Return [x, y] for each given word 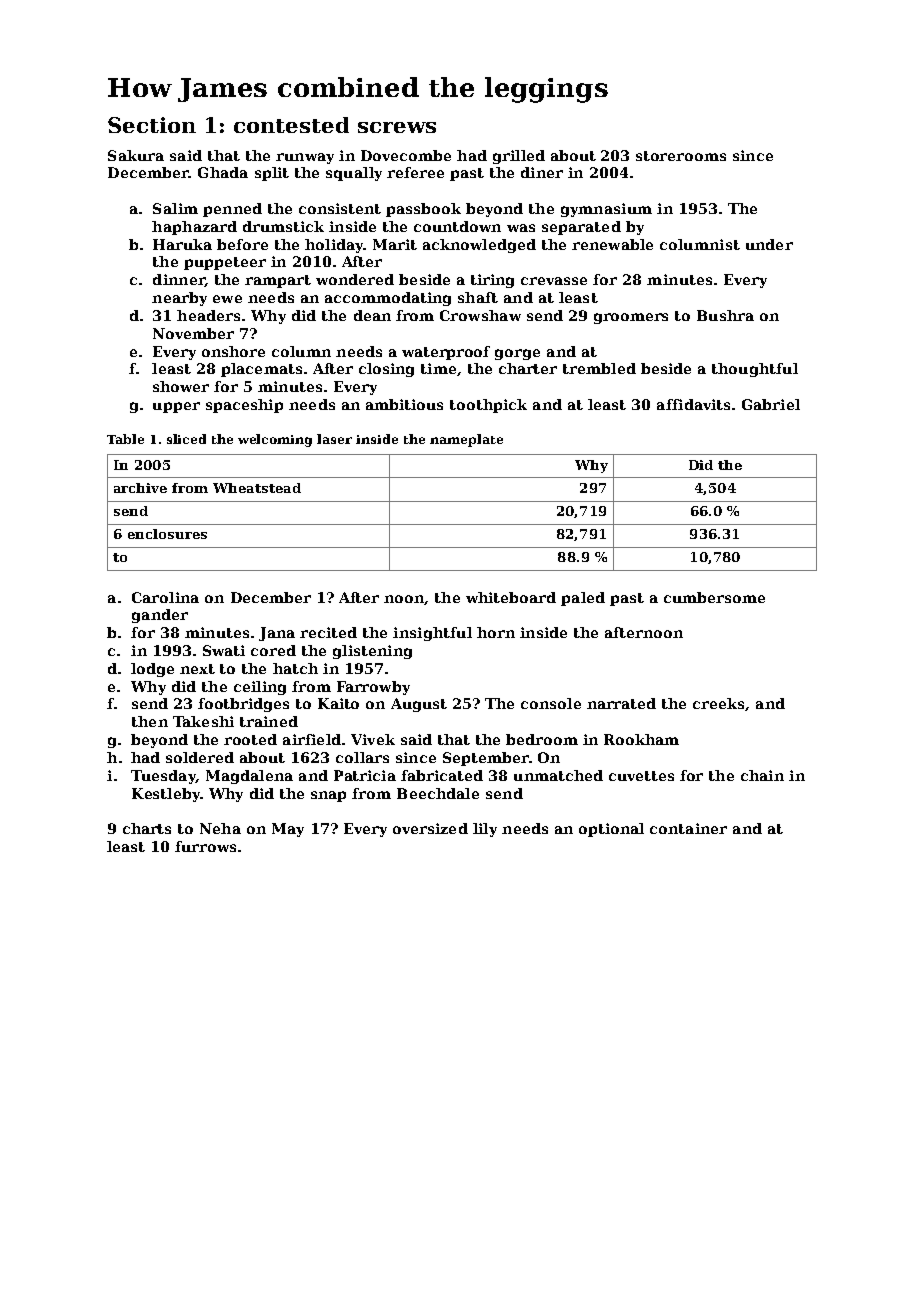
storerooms [681, 156]
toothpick [488, 406]
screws [397, 127]
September [486, 759]
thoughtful [755, 370]
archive [140, 488]
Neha [220, 828]
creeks [718, 703]
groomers [631, 318]
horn [496, 632]
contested [291, 125]
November [193, 333]
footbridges [243, 705]
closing [386, 370]
